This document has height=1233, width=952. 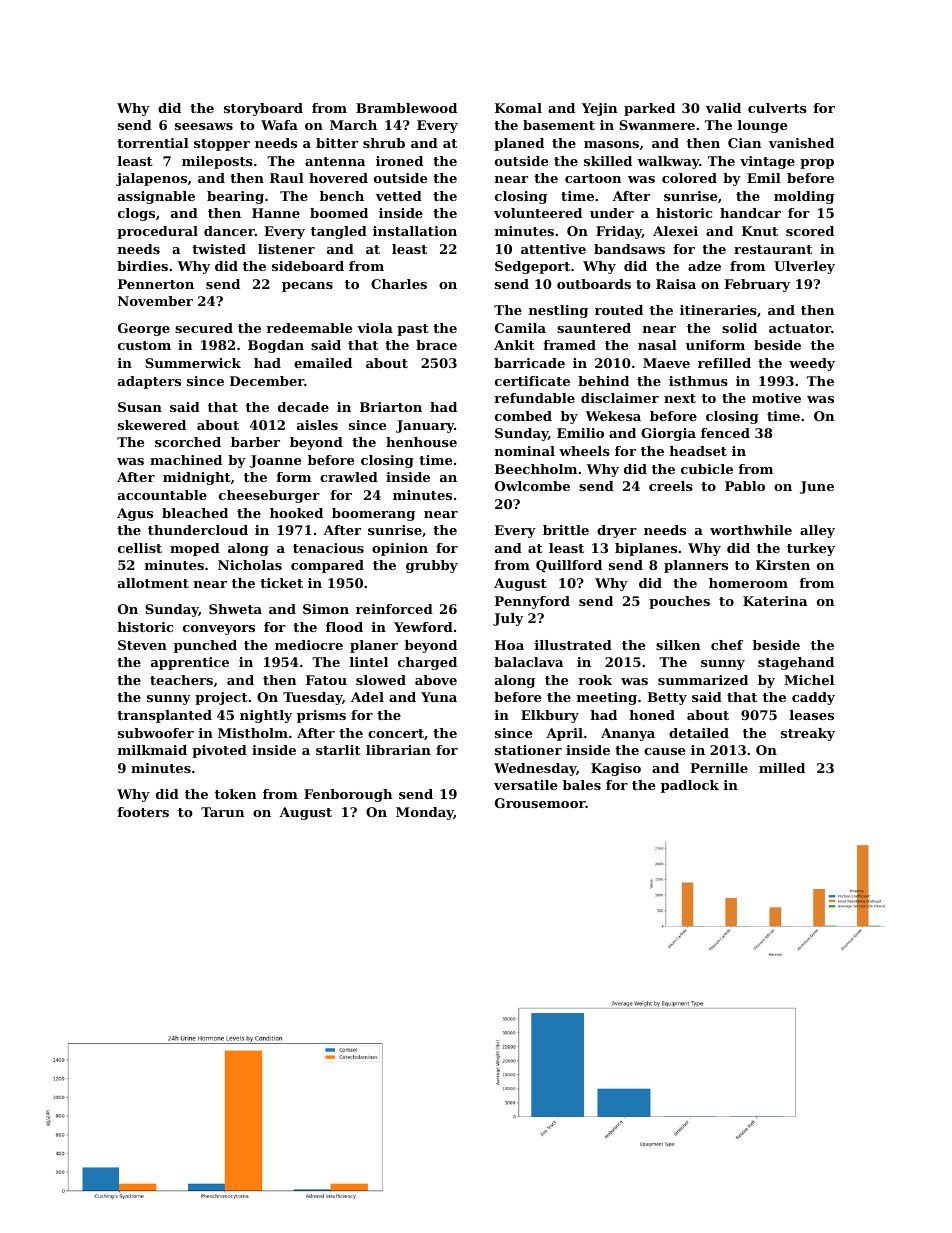 I want to click on motive, so click(x=776, y=398).
